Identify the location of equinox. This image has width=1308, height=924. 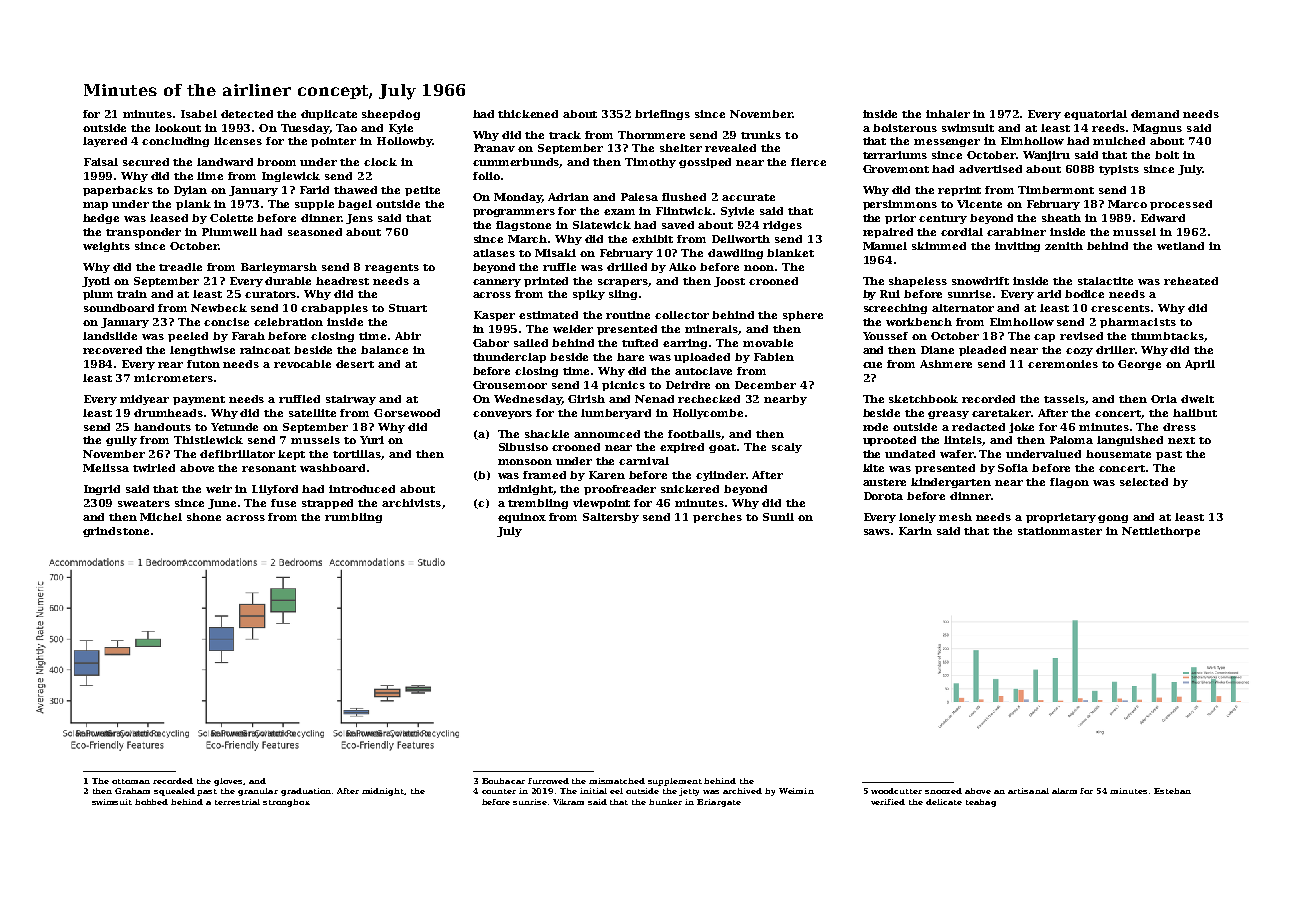
(522, 518).
